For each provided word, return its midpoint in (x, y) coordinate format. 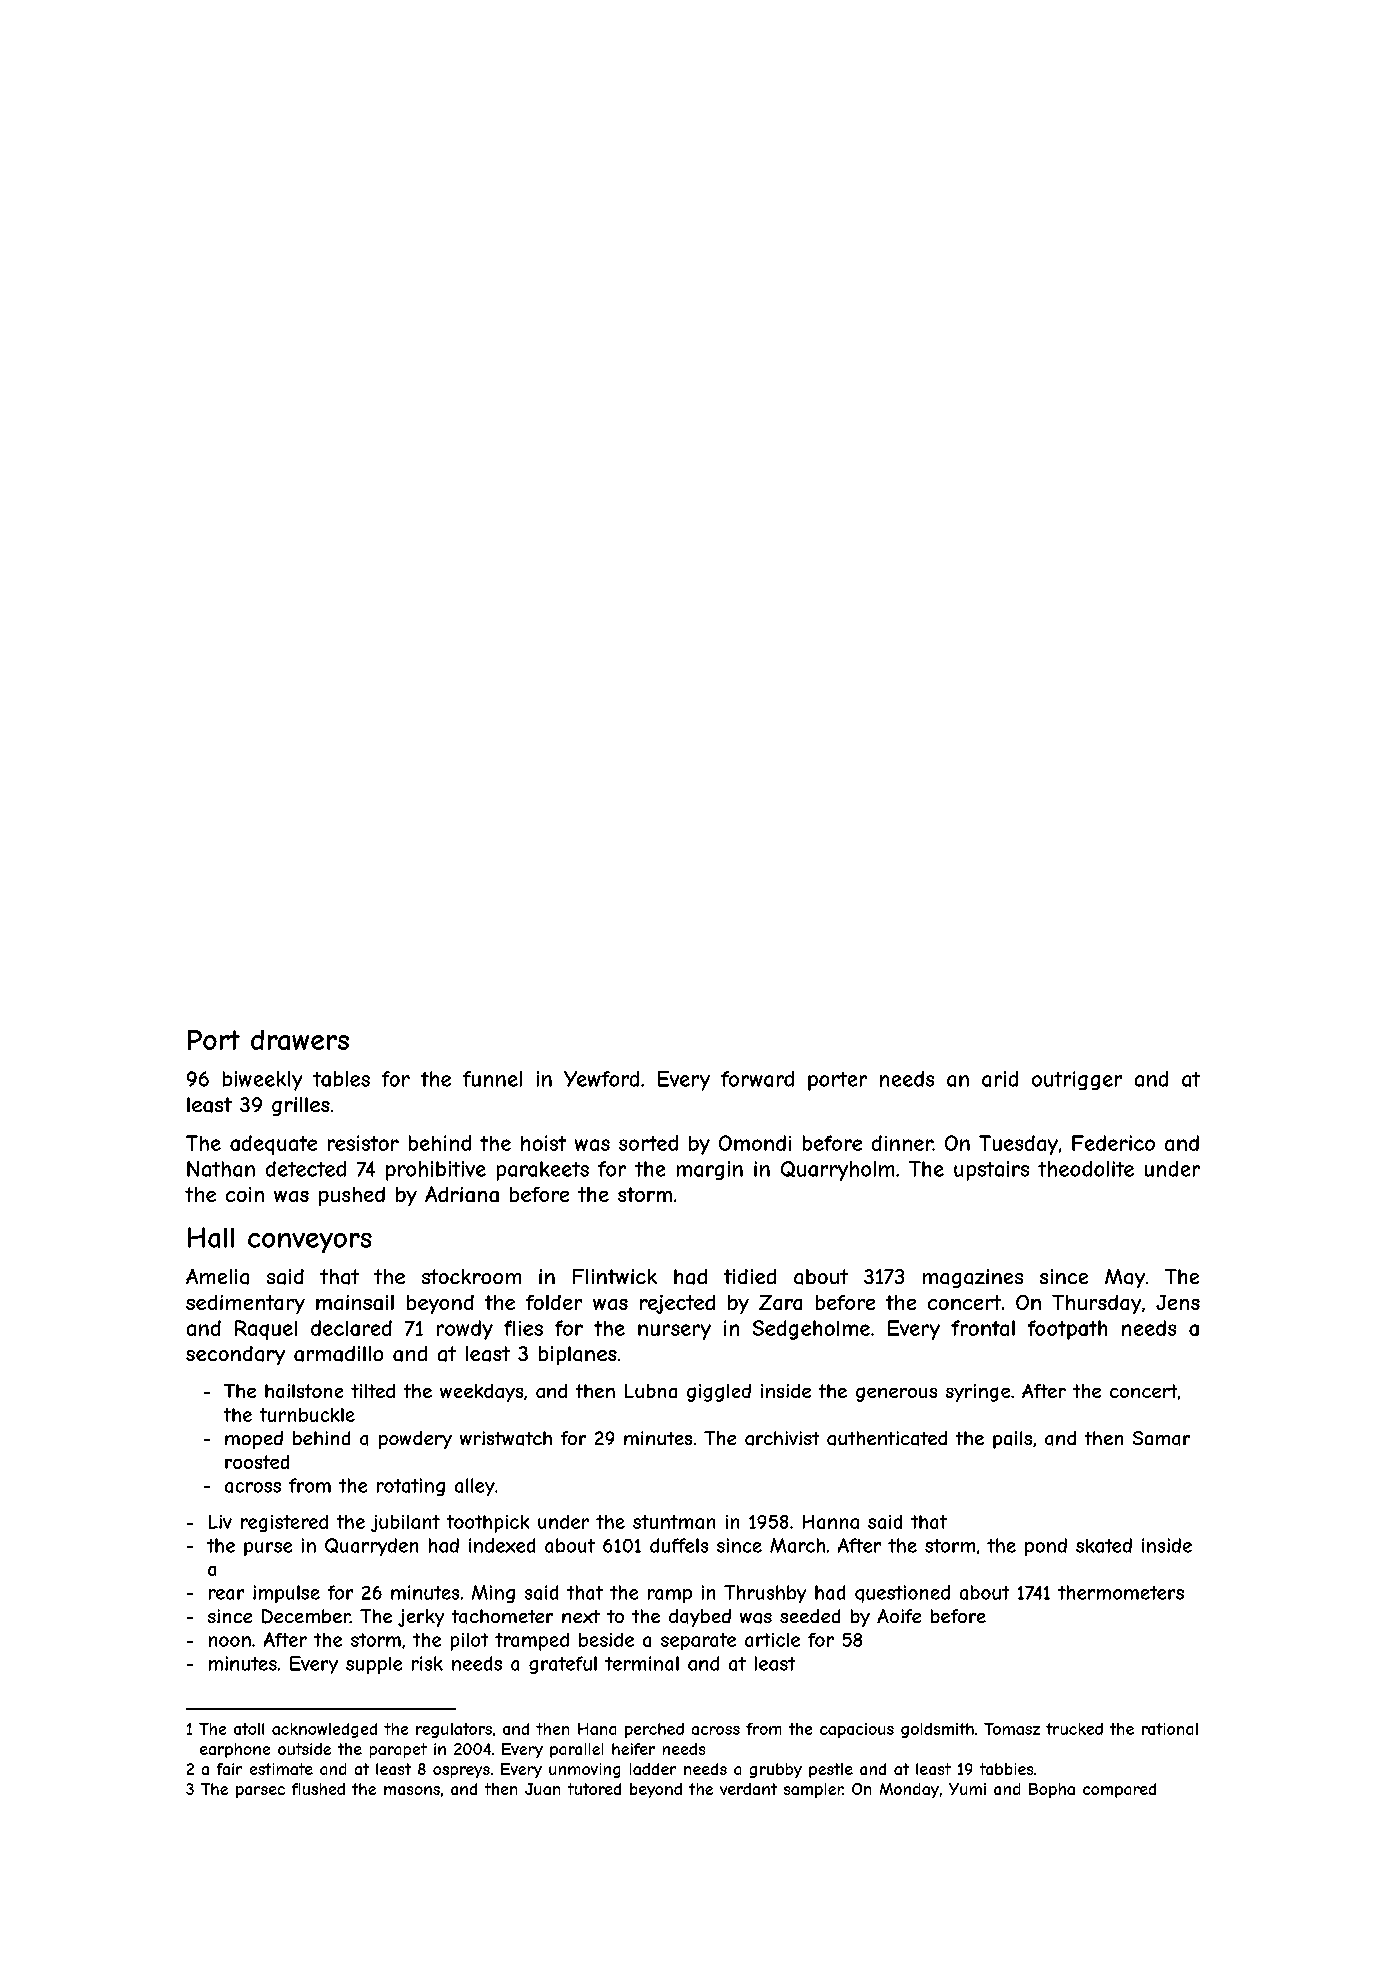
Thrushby (765, 1594)
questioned (902, 1594)
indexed (502, 1545)
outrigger (1077, 1080)
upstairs (991, 1171)
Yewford (601, 1079)
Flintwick (615, 1276)
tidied (750, 1276)
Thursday (1096, 1304)
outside (304, 1749)
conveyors (310, 1243)
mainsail (355, 1302)
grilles (301, 1106)
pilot (469, 1642)
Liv (220, 1522)
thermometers (1121, 1592)
